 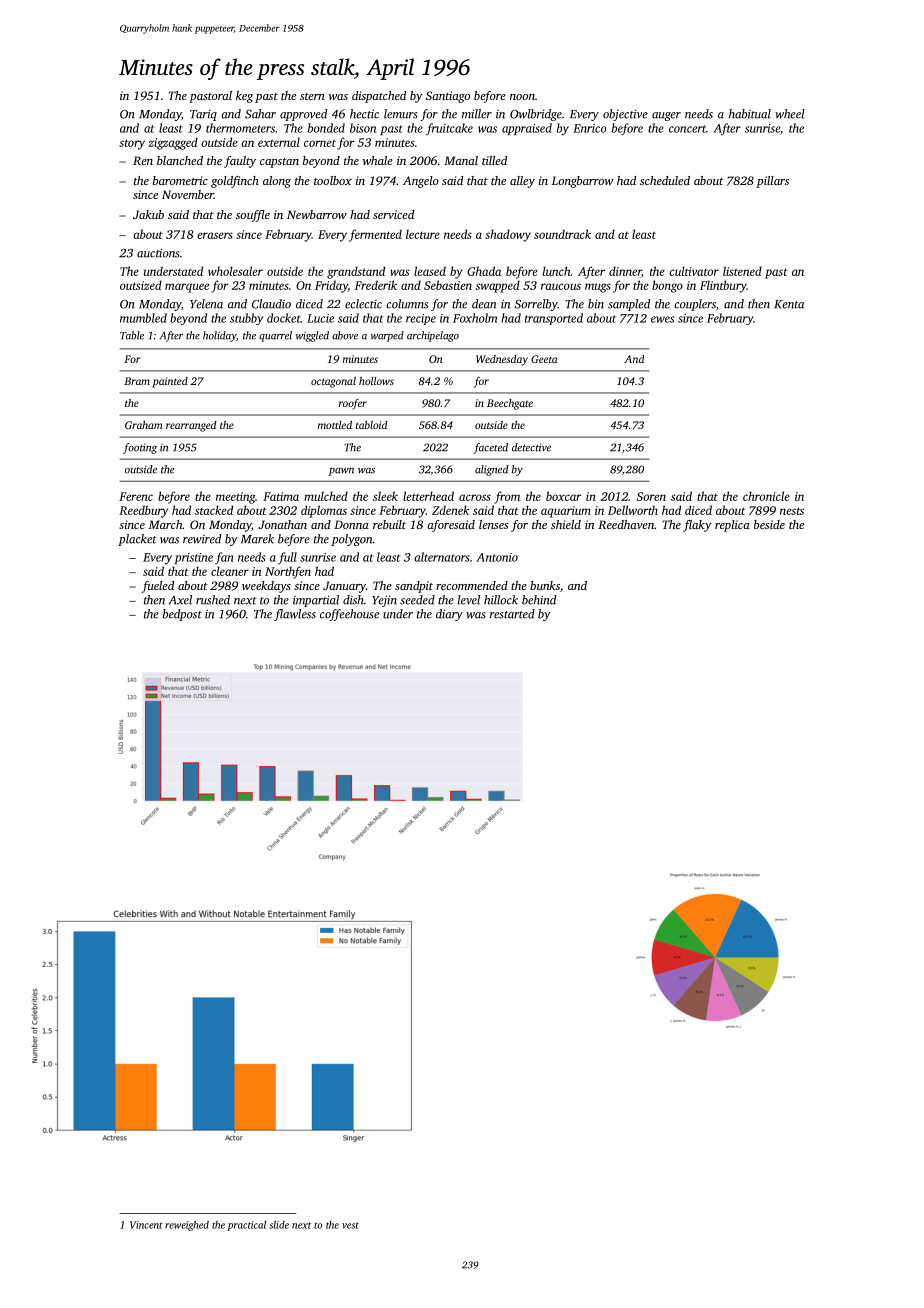 I want to click on bison, so click(x=363, y=128).
